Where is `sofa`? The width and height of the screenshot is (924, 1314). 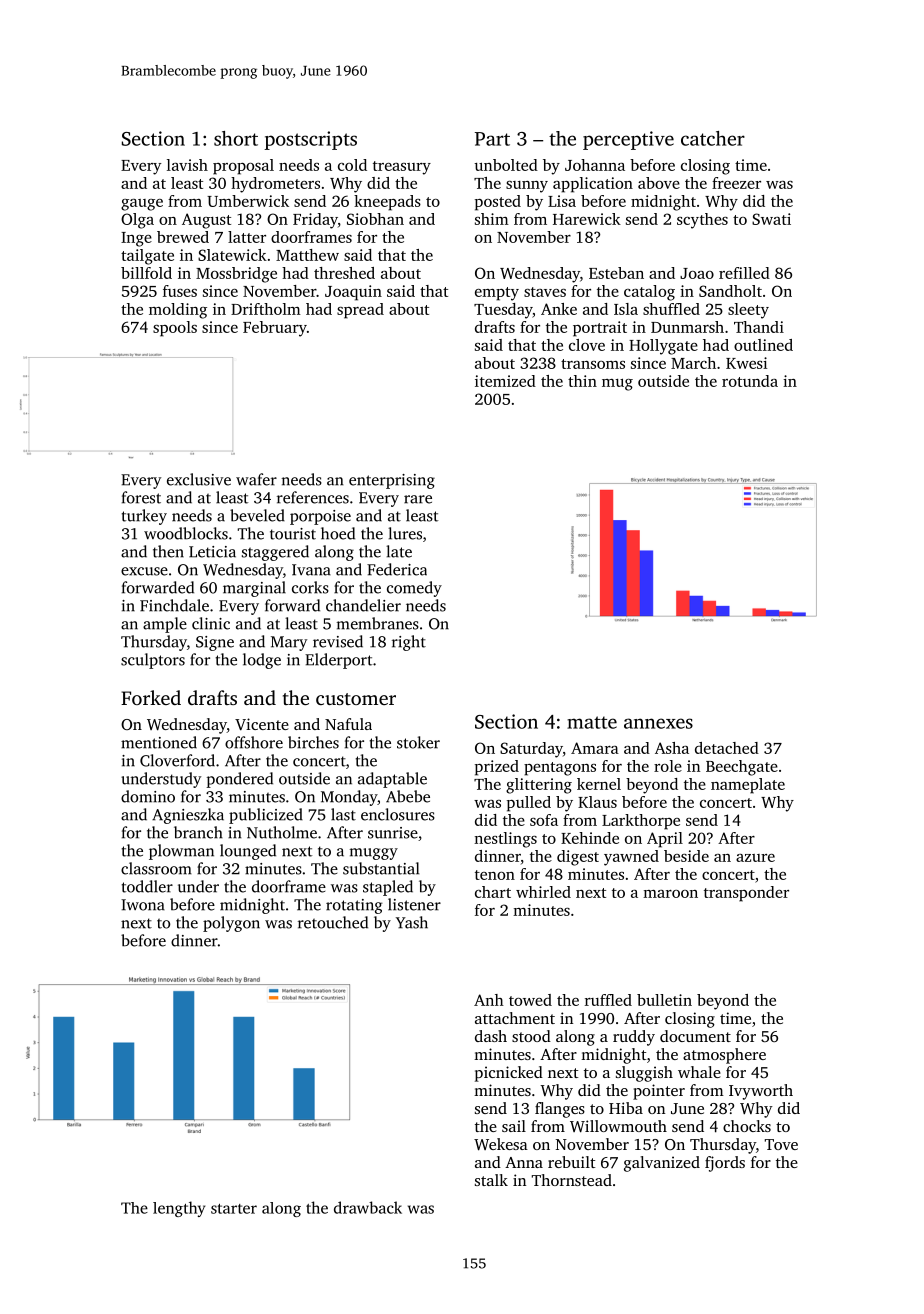
sofa is located at coordinates (544, 820).
